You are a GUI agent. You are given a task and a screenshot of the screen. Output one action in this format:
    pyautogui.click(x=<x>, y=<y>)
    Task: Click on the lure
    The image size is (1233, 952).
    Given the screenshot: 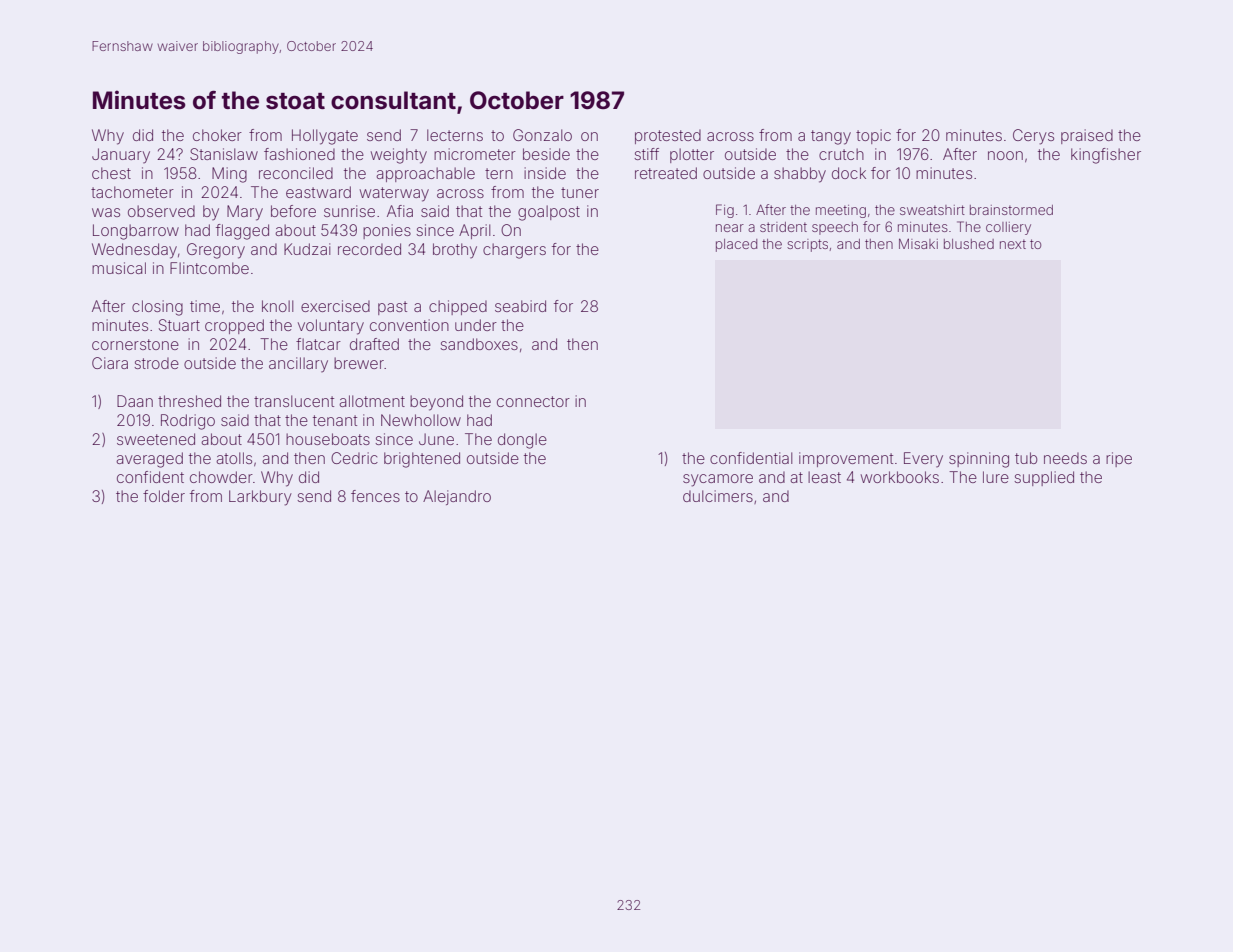 What is the action you would take?
    pyautogui.click(x=996, y=477)
